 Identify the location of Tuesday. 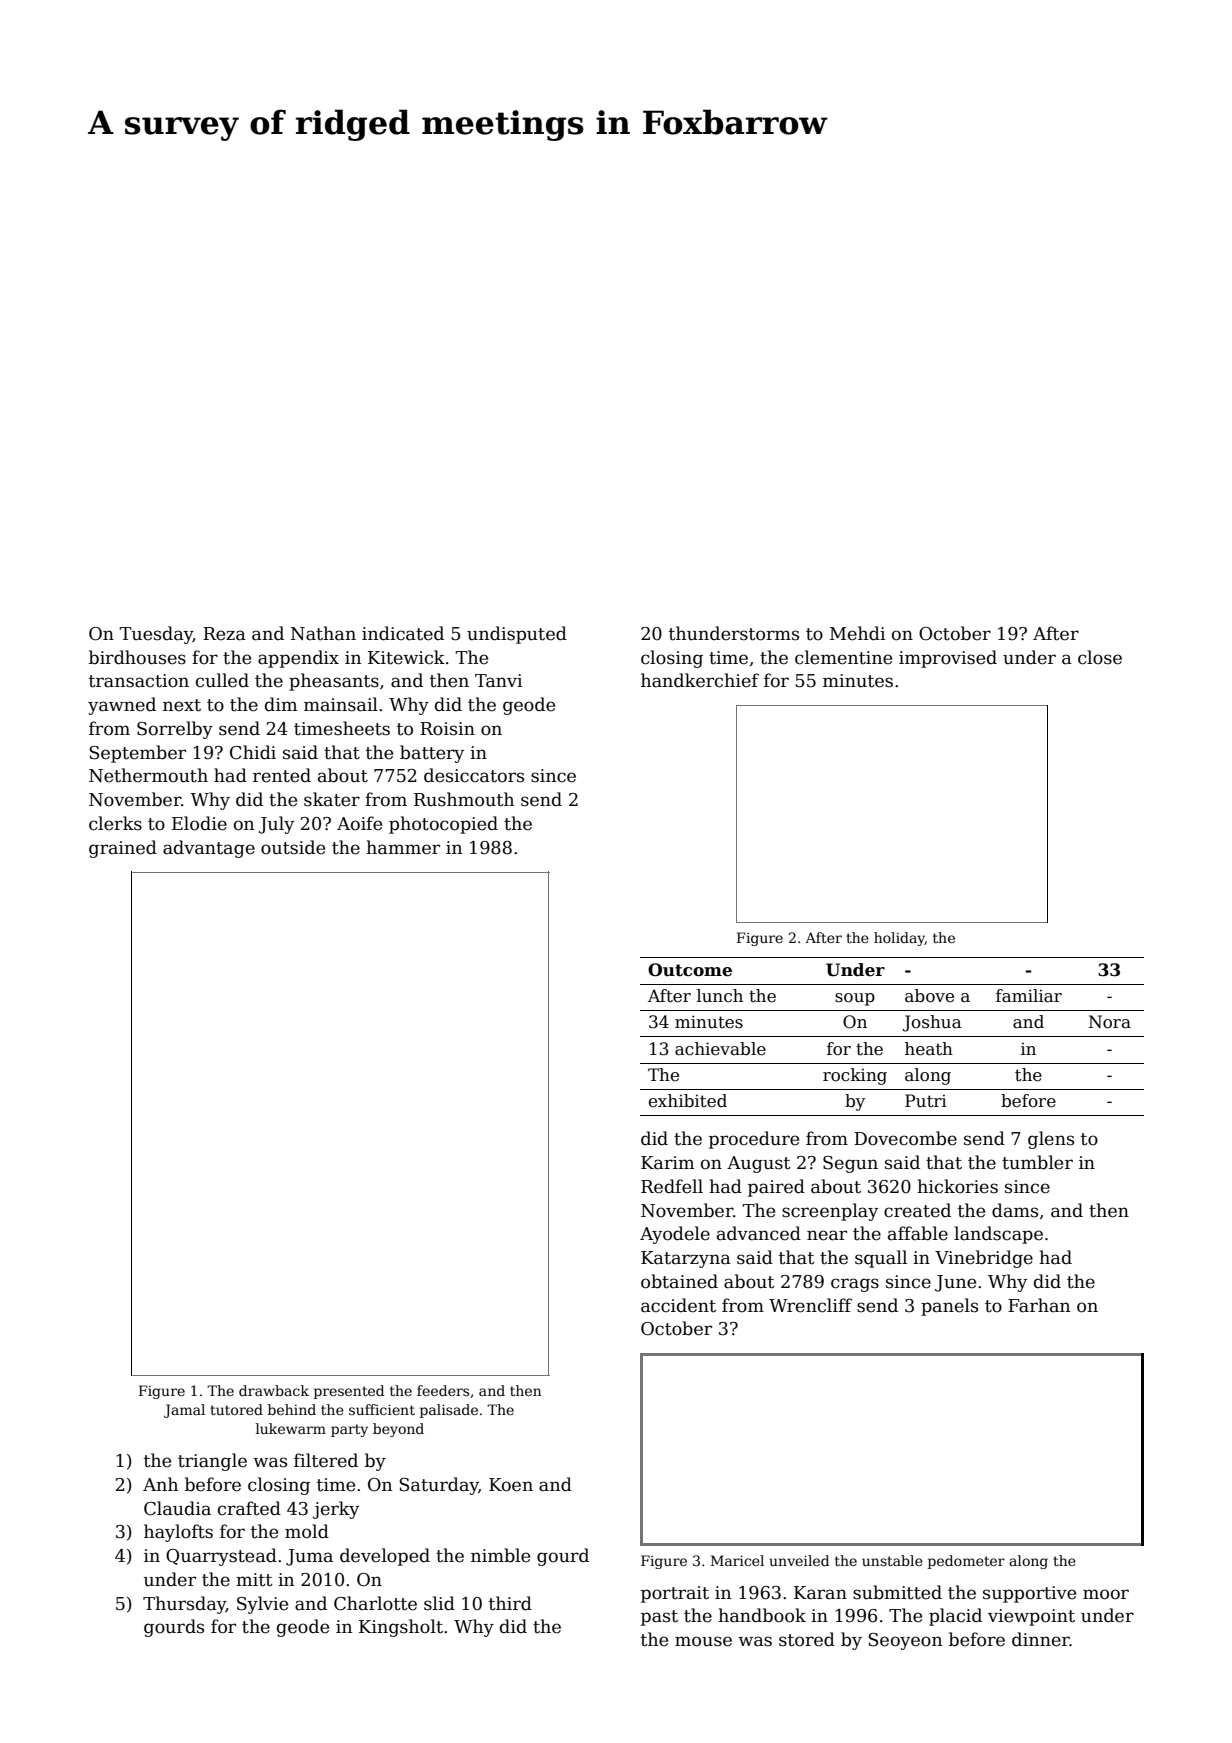
(156, 635).
